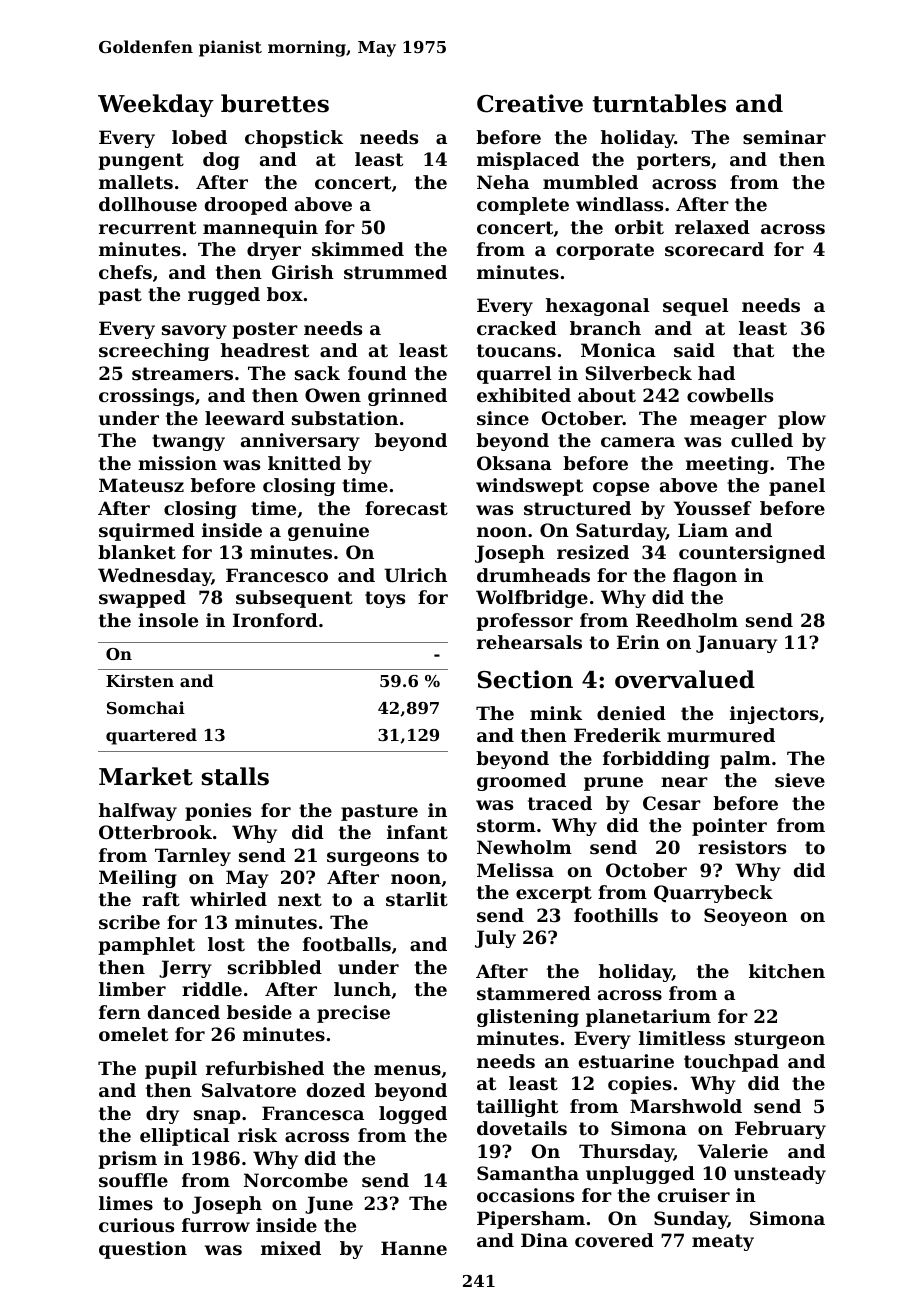 Image resolution: width=924 pixels, height=1308 pixels. What do you see at coordinates (723, 1242) in the screenshot?
I see `meaty` at bounding box center [723, 1242].
